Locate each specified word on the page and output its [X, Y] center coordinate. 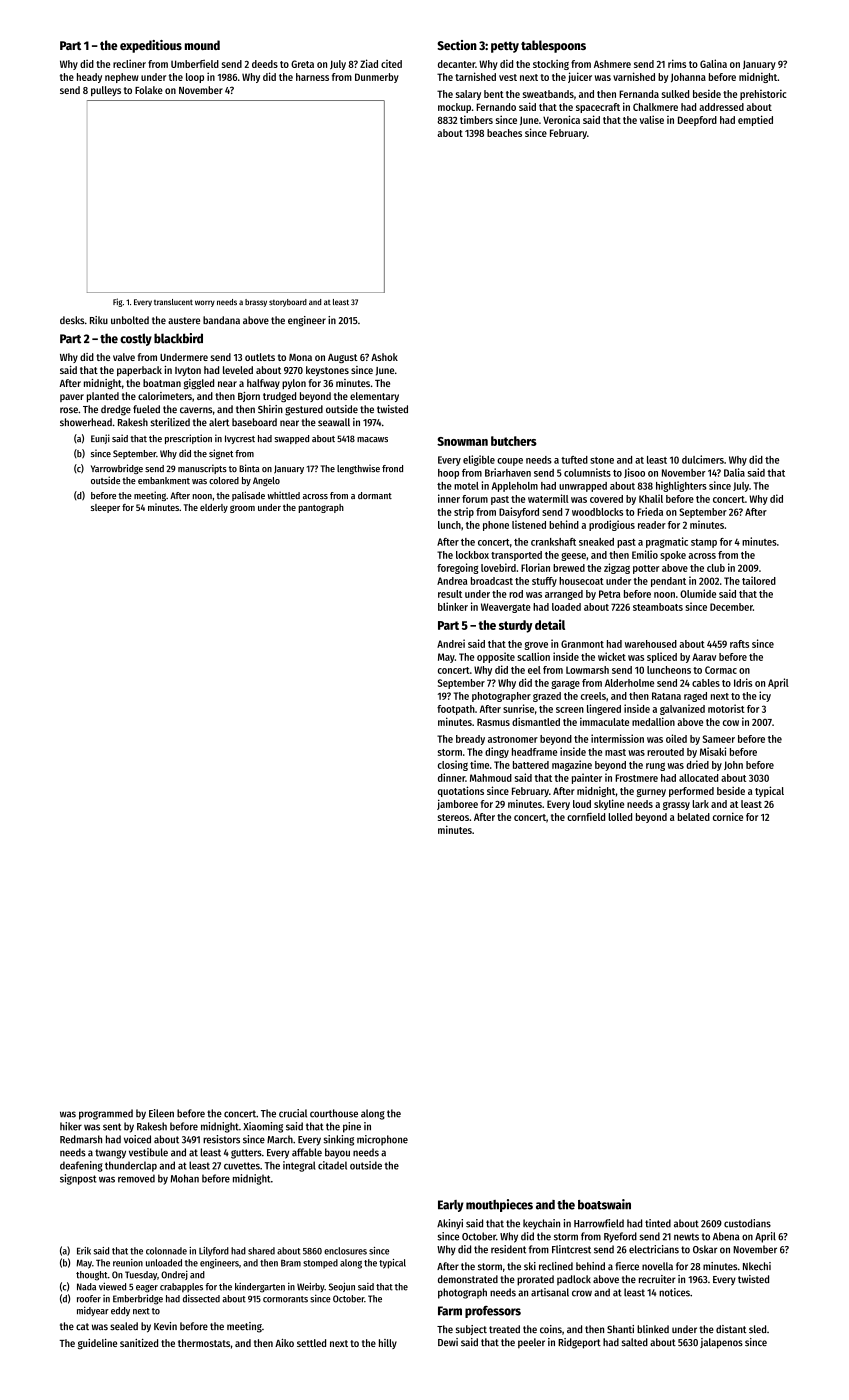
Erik [84, 1251]
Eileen [161, 1113]
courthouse [334, 1113]
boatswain [604, 1204]
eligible [479, 460]
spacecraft [598, 108]
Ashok [384, 357]
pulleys [106, 91]
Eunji [100, 439]
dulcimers [703, 459]
